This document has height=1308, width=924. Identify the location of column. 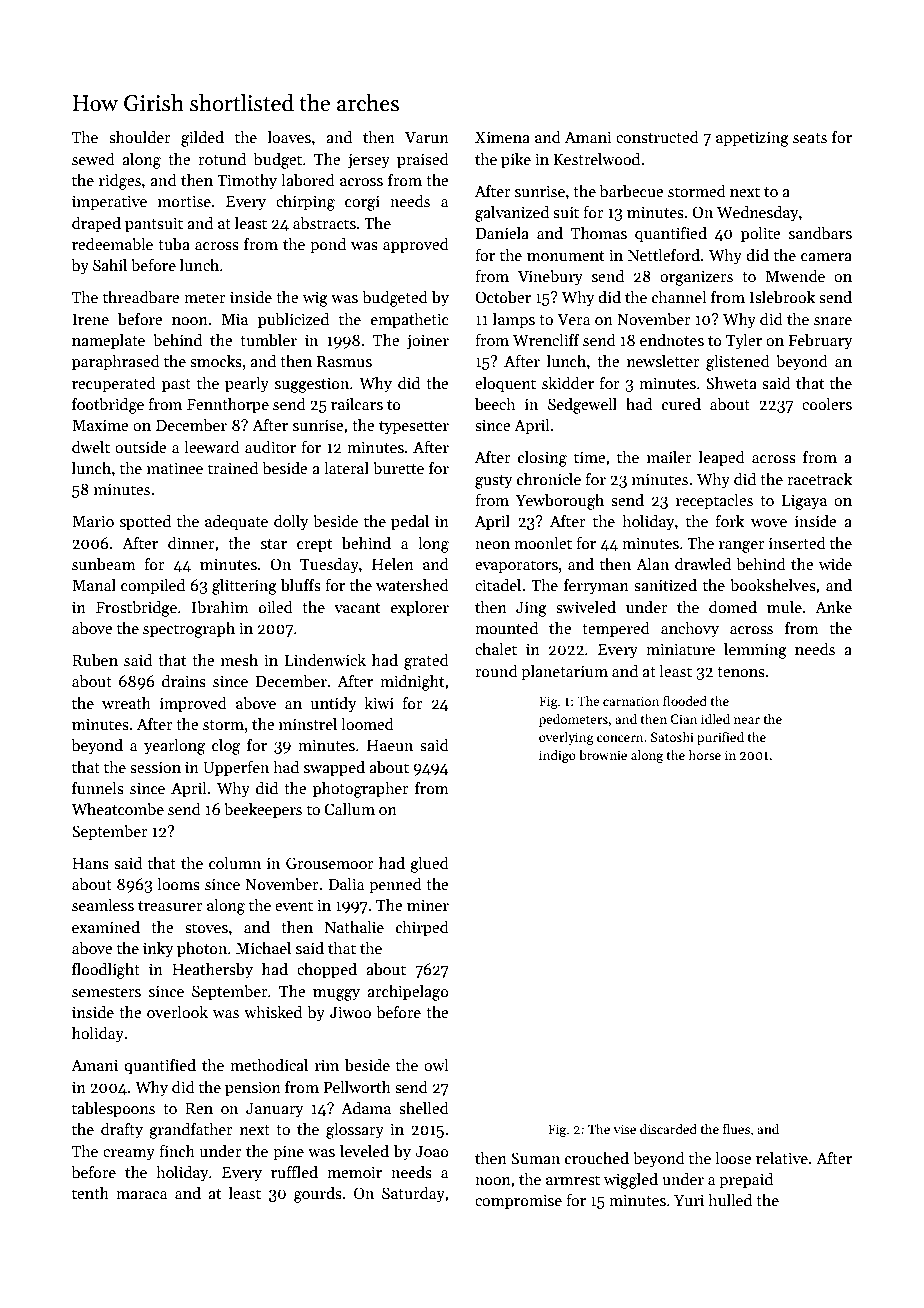
(235, 863).
